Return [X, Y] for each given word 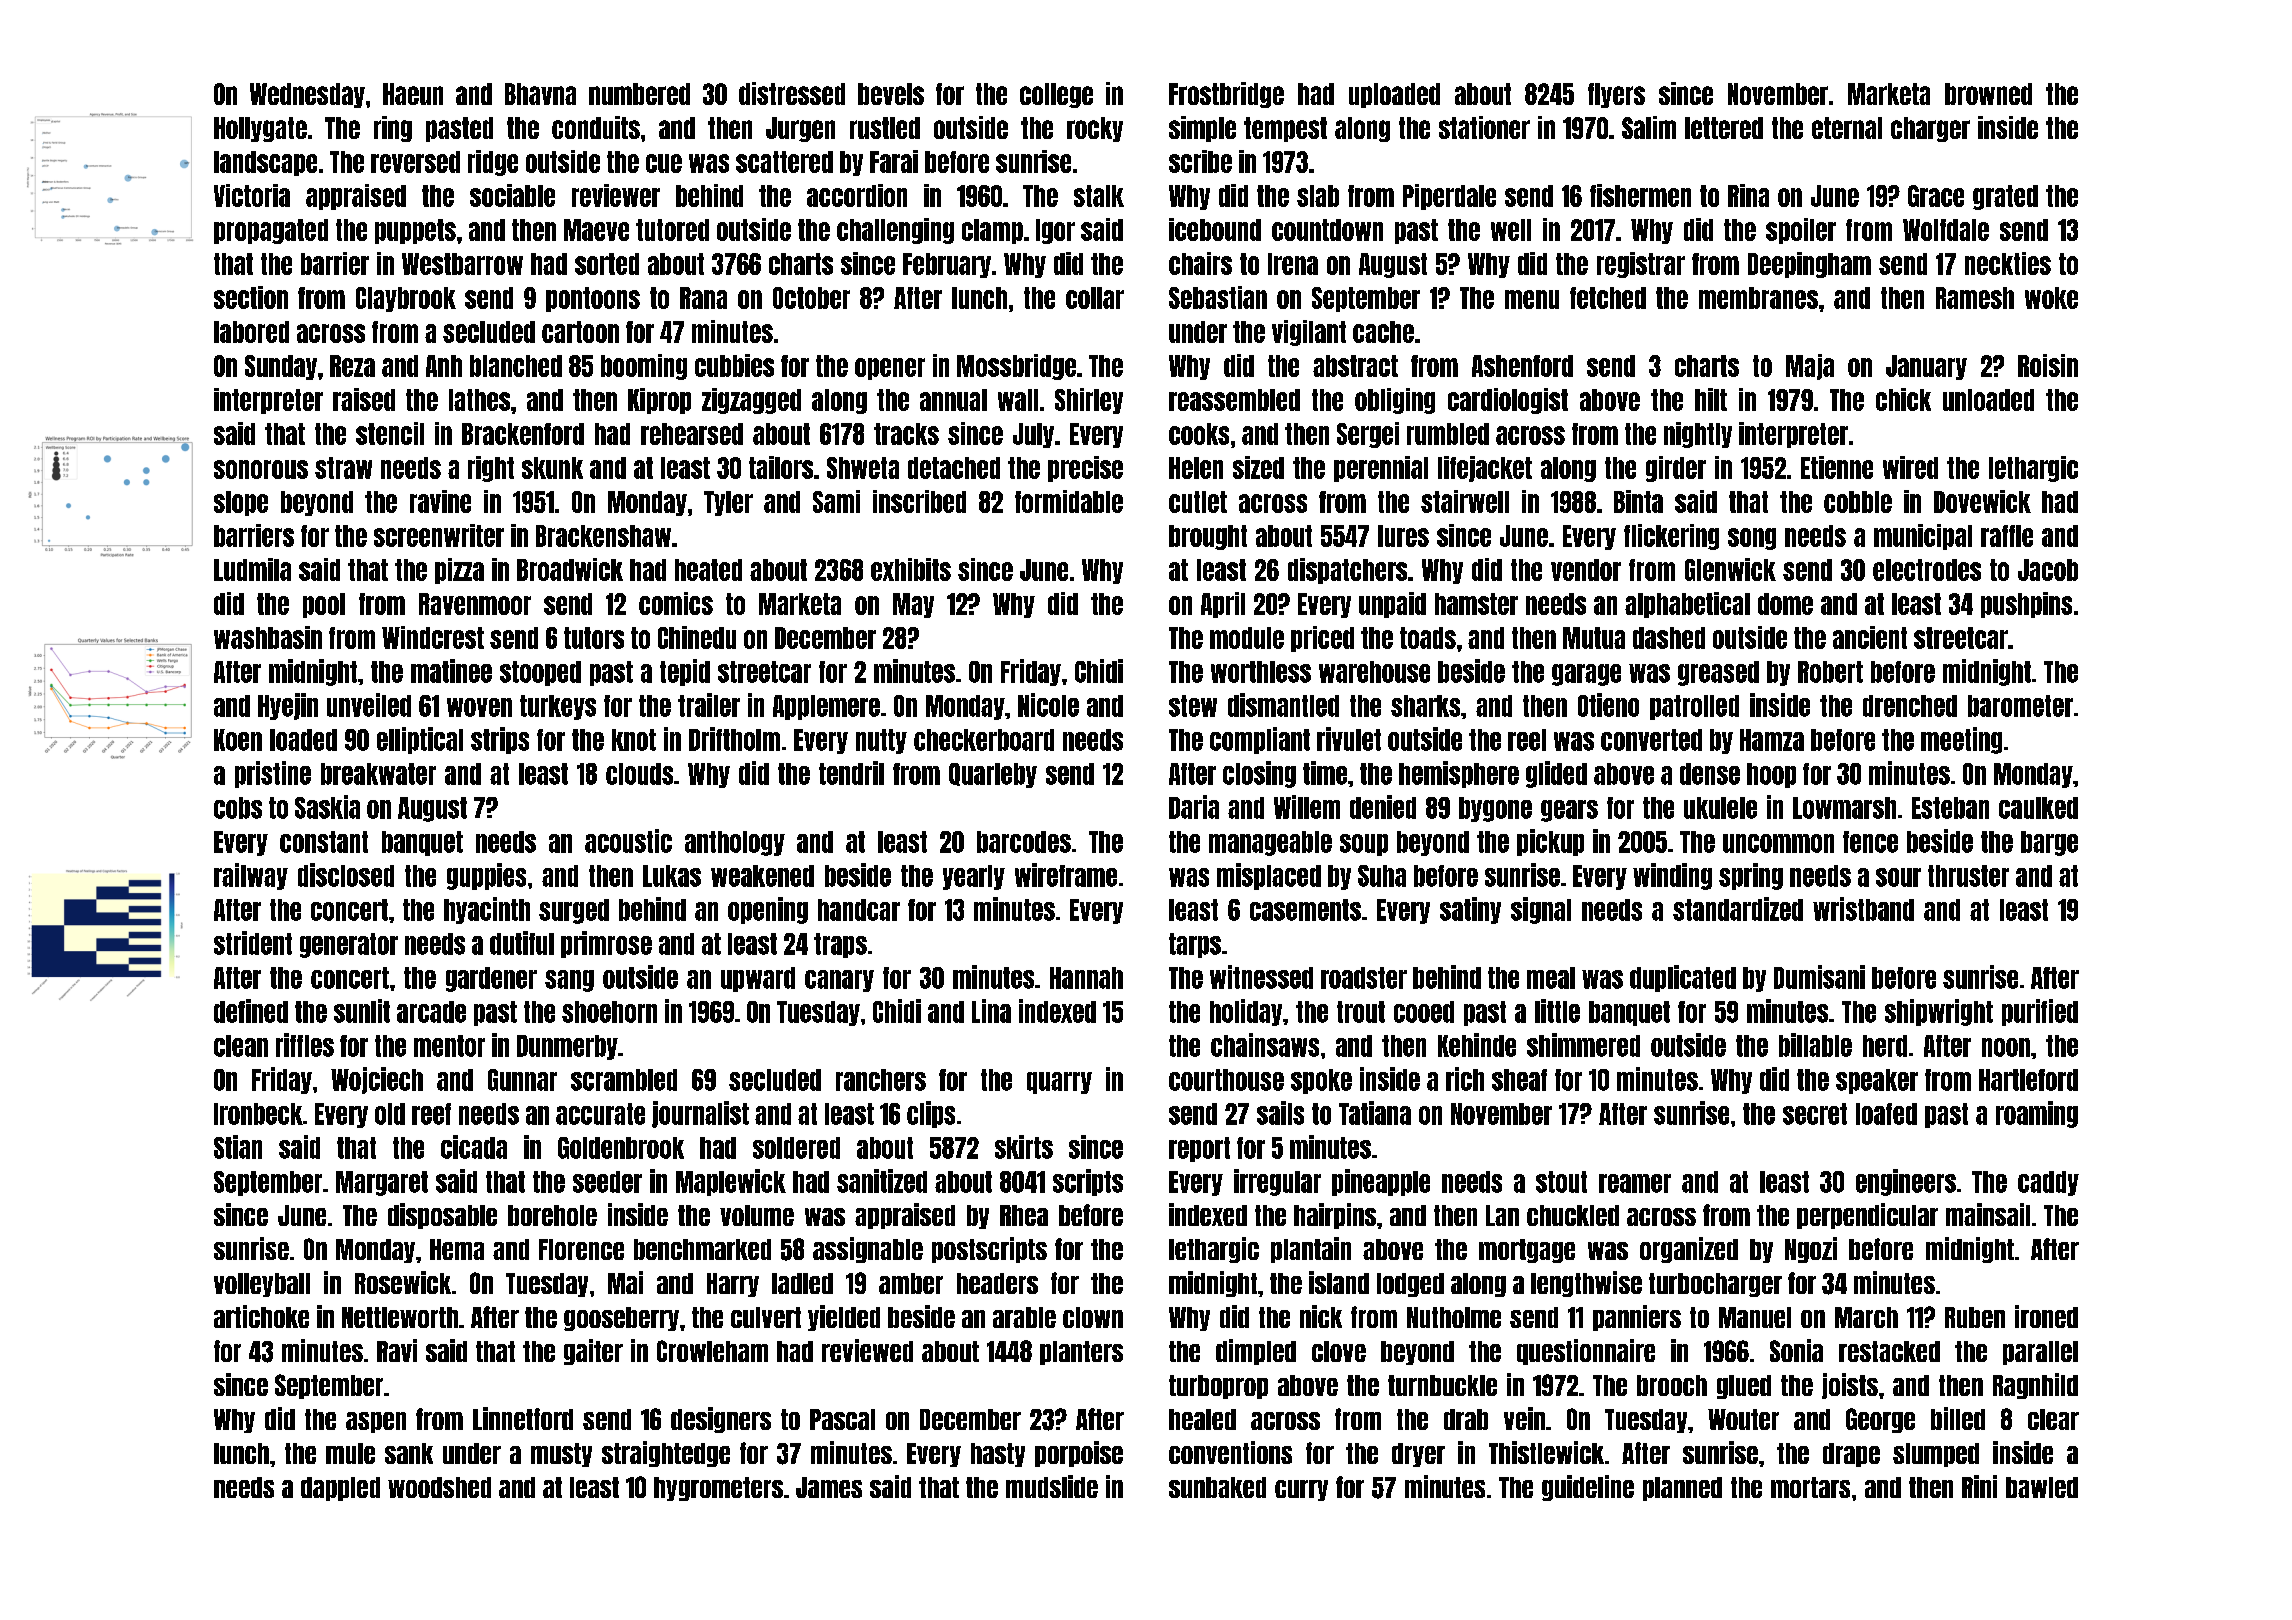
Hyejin [288, 706]
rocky [1095, 129]
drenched [1910, 706]
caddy [2048, 1183]
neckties [2008, 263]
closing [1259, 774]
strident [253, 943]
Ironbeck [258, 1114]
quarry [1059, 1083]
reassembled [1234, 400]
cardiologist [1508, 401]
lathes [479, 400]
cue [664, 163]
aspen [376, 1422]
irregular [1277, 1182]
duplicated [1683, 978]
